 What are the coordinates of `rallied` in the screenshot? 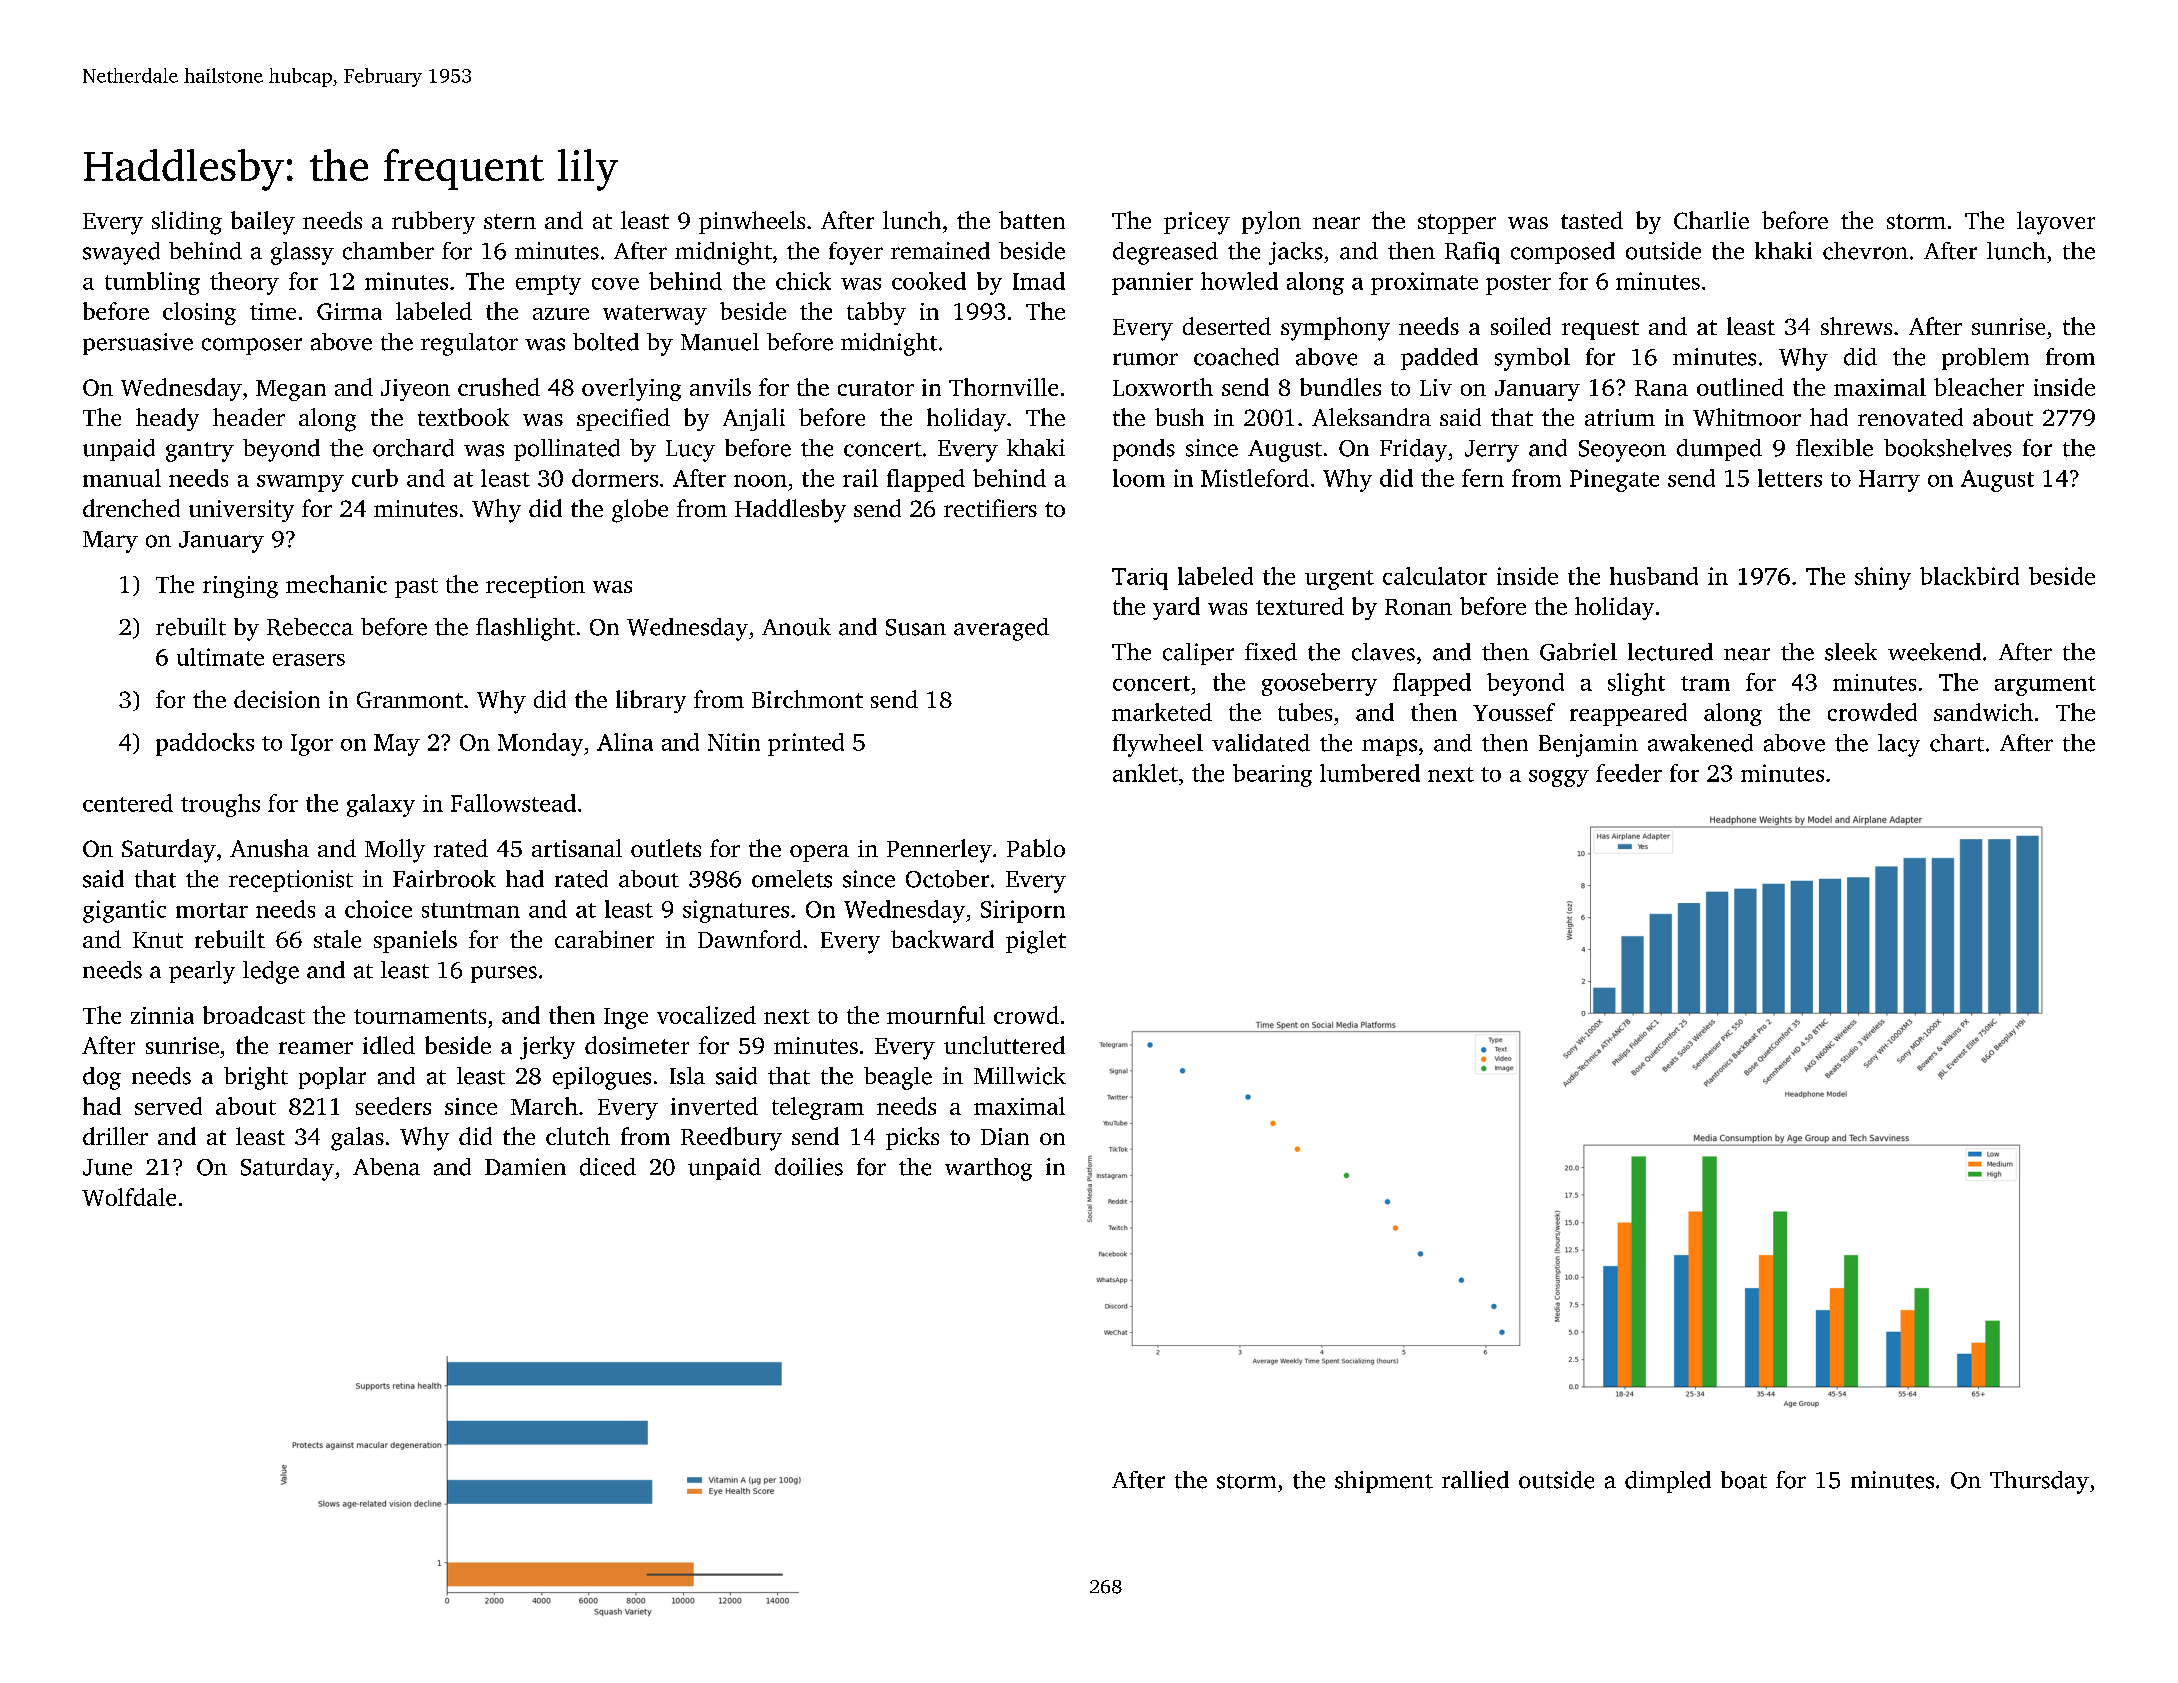 It's located at (1475, 1480).
